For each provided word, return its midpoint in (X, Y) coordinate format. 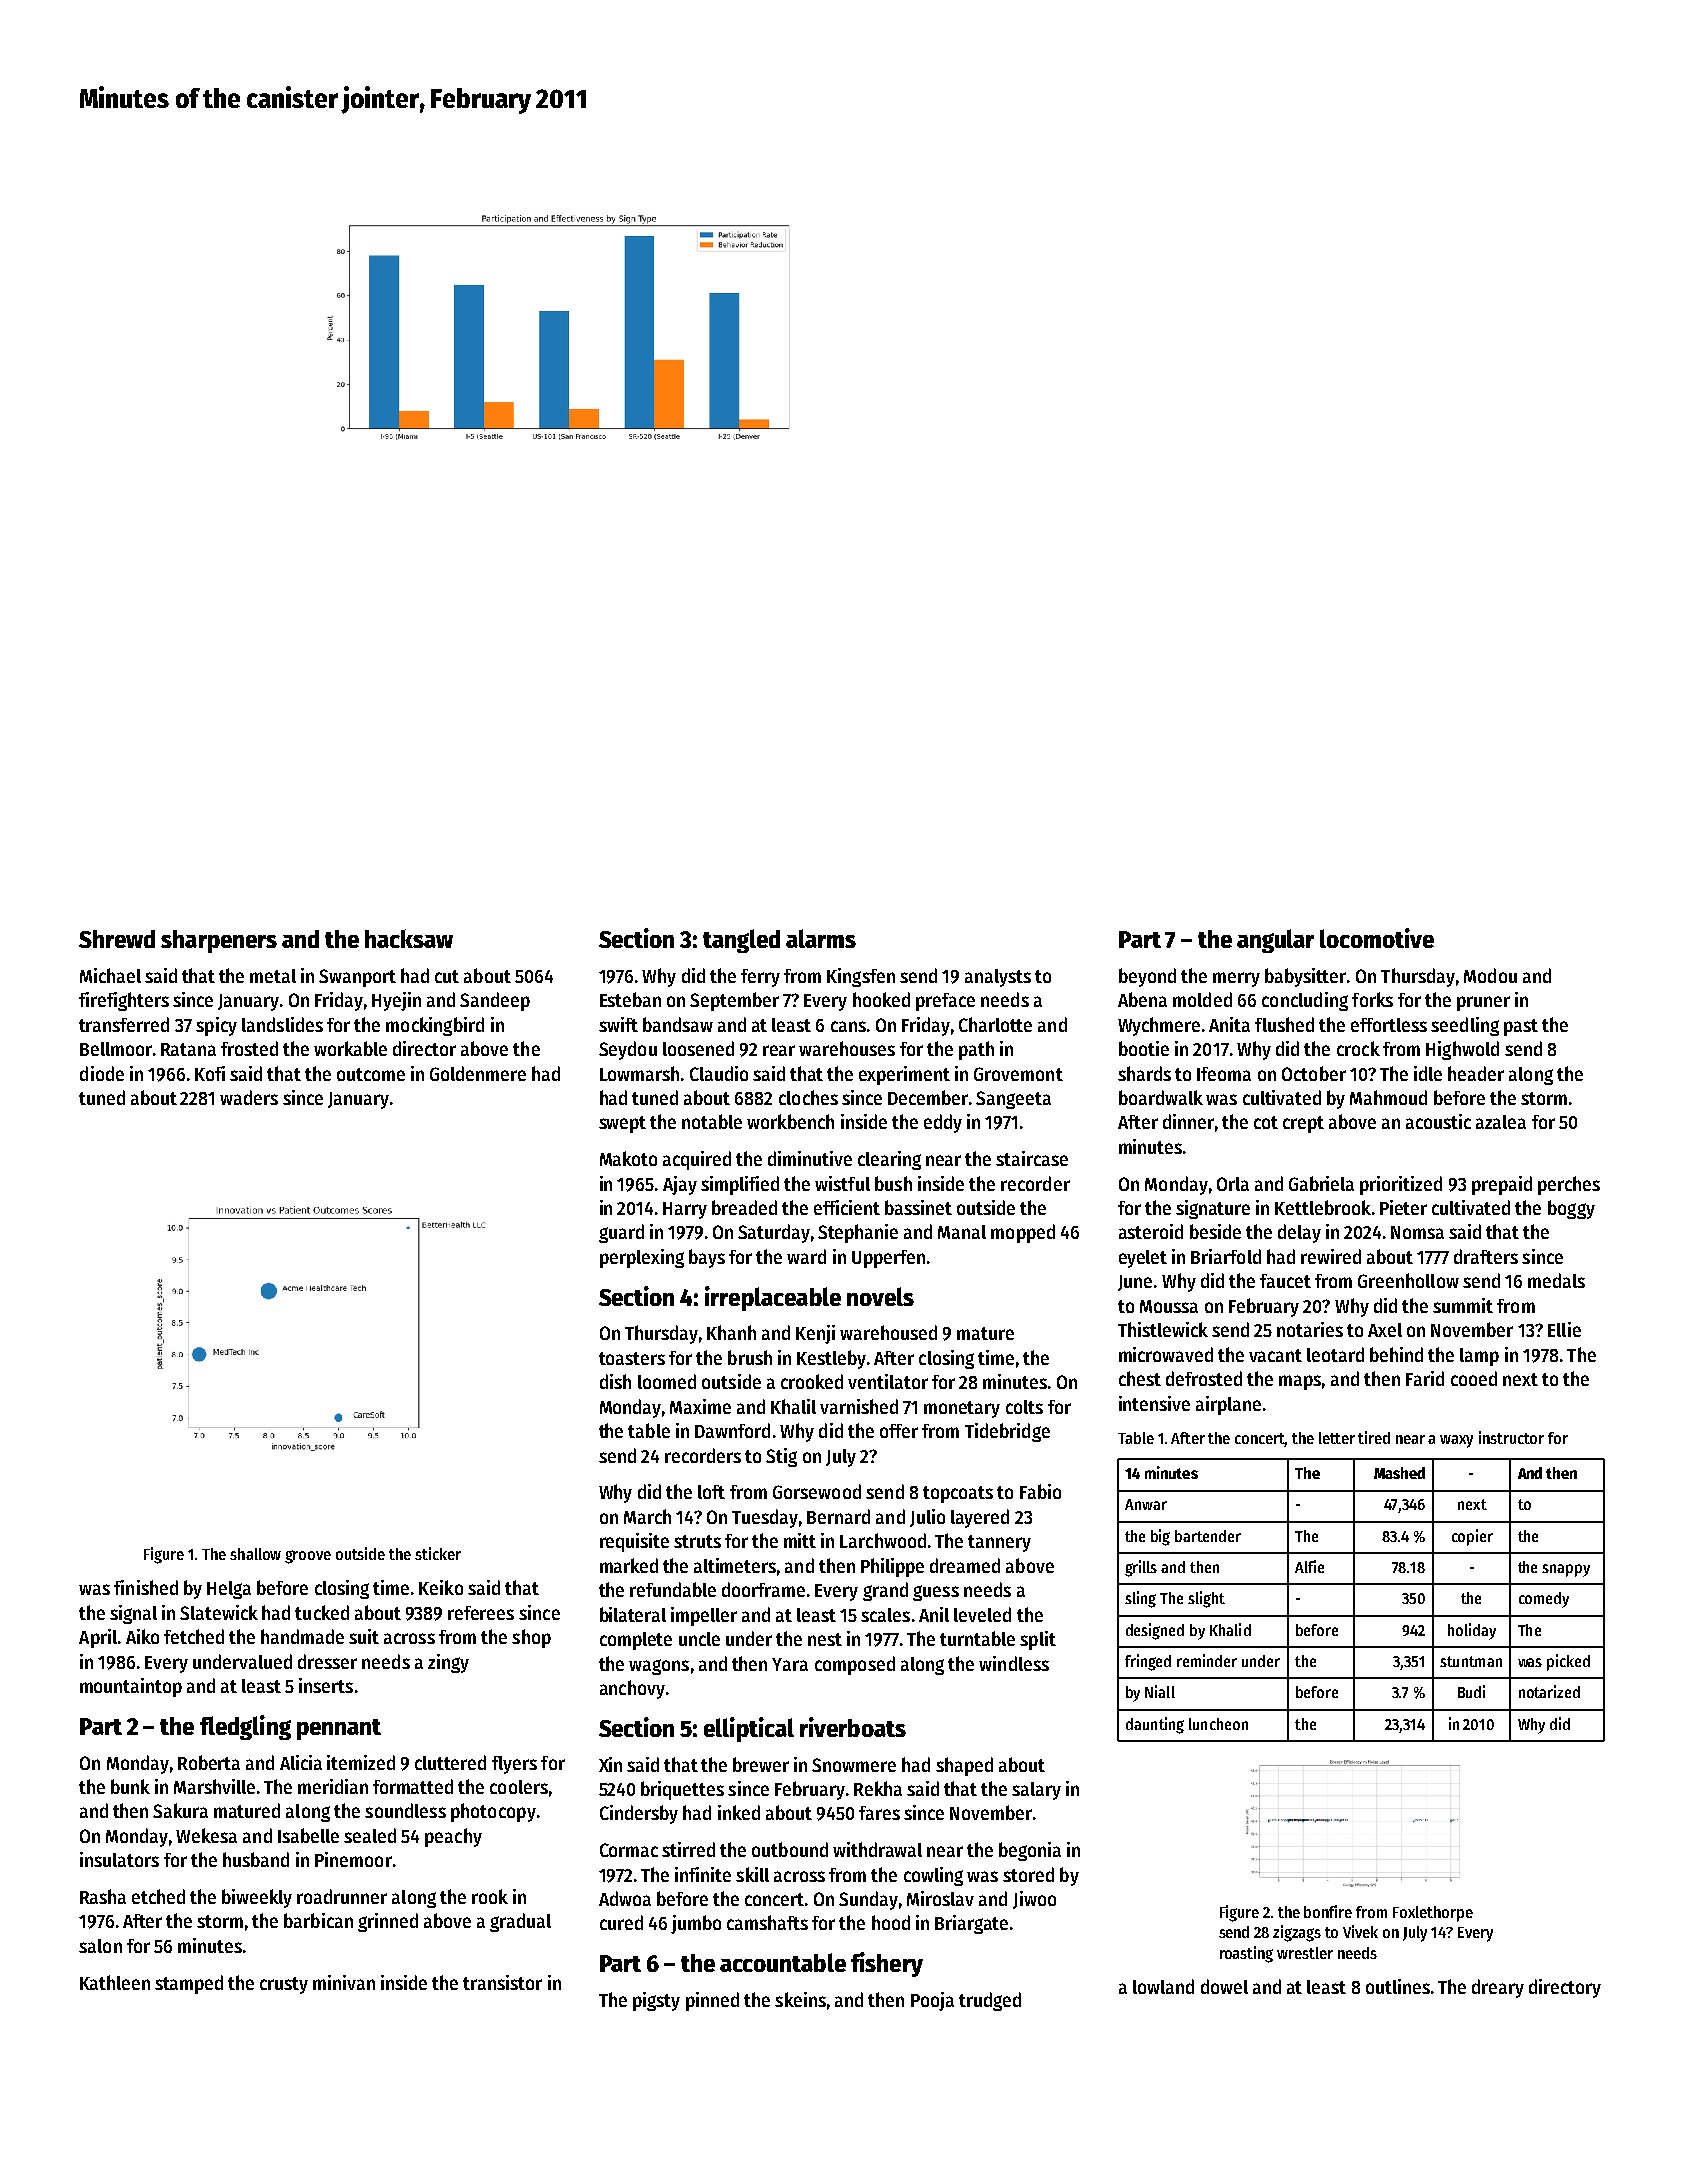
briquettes (682, 1790)
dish (615, 1381)
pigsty (656, 2001)
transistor (502, 1982)
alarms (821, 938)
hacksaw (409, 938)
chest (1140, 1378)
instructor (1511, 1437)
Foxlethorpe (1433, 1914)
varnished (859, 1406)
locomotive (1377, 938)
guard (621, 1233)
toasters (632, 1358)
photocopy (493, 1812)
